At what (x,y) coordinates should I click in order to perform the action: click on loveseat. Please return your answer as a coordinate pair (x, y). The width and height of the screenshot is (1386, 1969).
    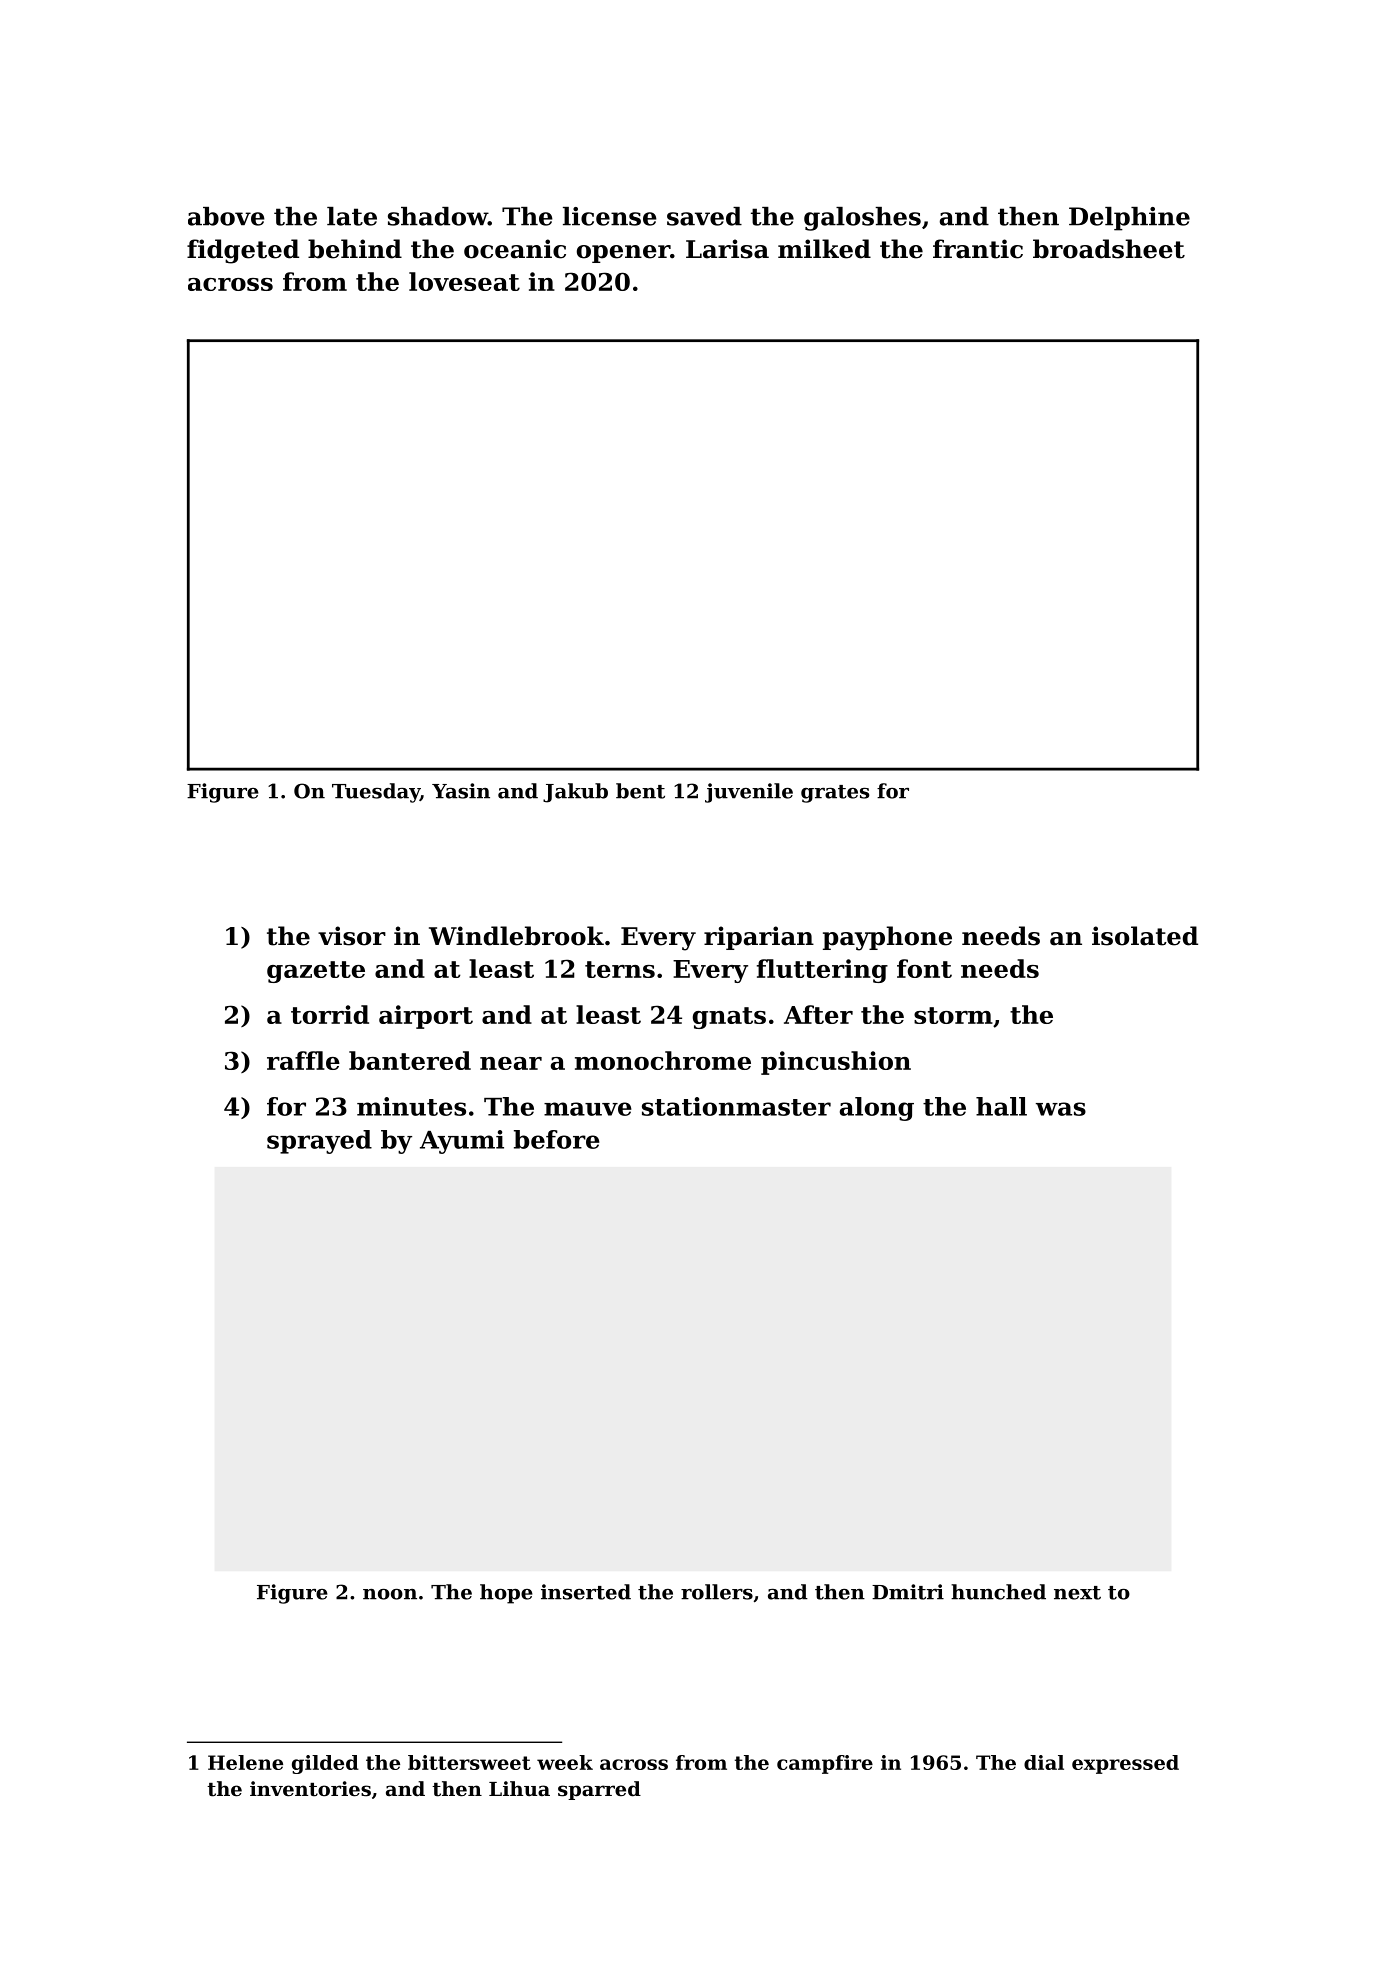
    Looking at the image, I should click on (464, 281).
